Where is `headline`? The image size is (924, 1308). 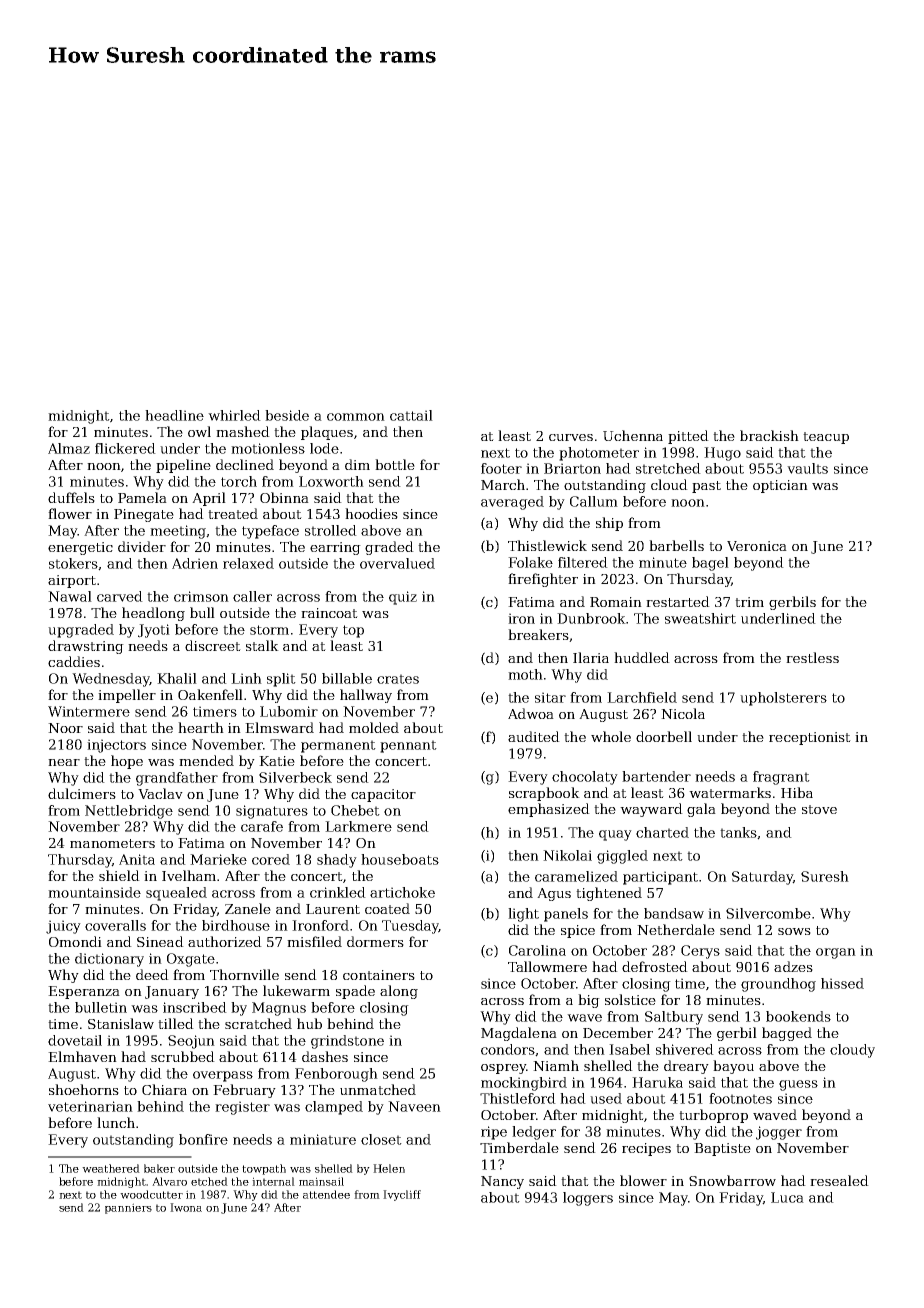
headline is located at coordinates (174, 415).
